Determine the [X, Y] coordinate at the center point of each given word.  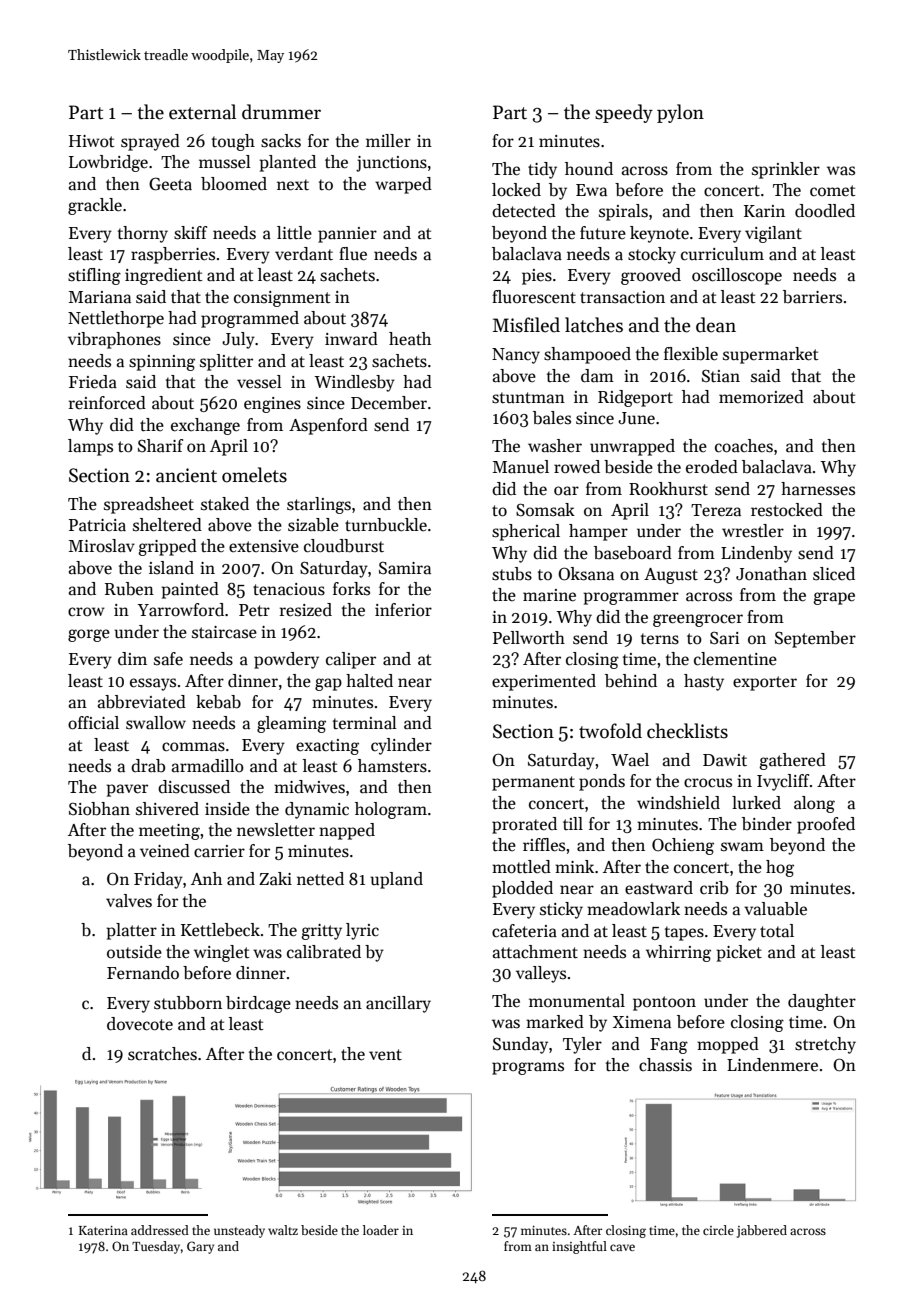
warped [403, 185]
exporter [765, 683]
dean [716, 325]
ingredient [163, 276]
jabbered [762, 1231]
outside [134, 952]
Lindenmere [772, 1065]
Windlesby [354, 383]
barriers [812, 297]
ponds [602, 782]
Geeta [170, 184]
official [93, 723]
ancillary [398, 1004]
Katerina [103, 1230]
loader [381, 1230]
